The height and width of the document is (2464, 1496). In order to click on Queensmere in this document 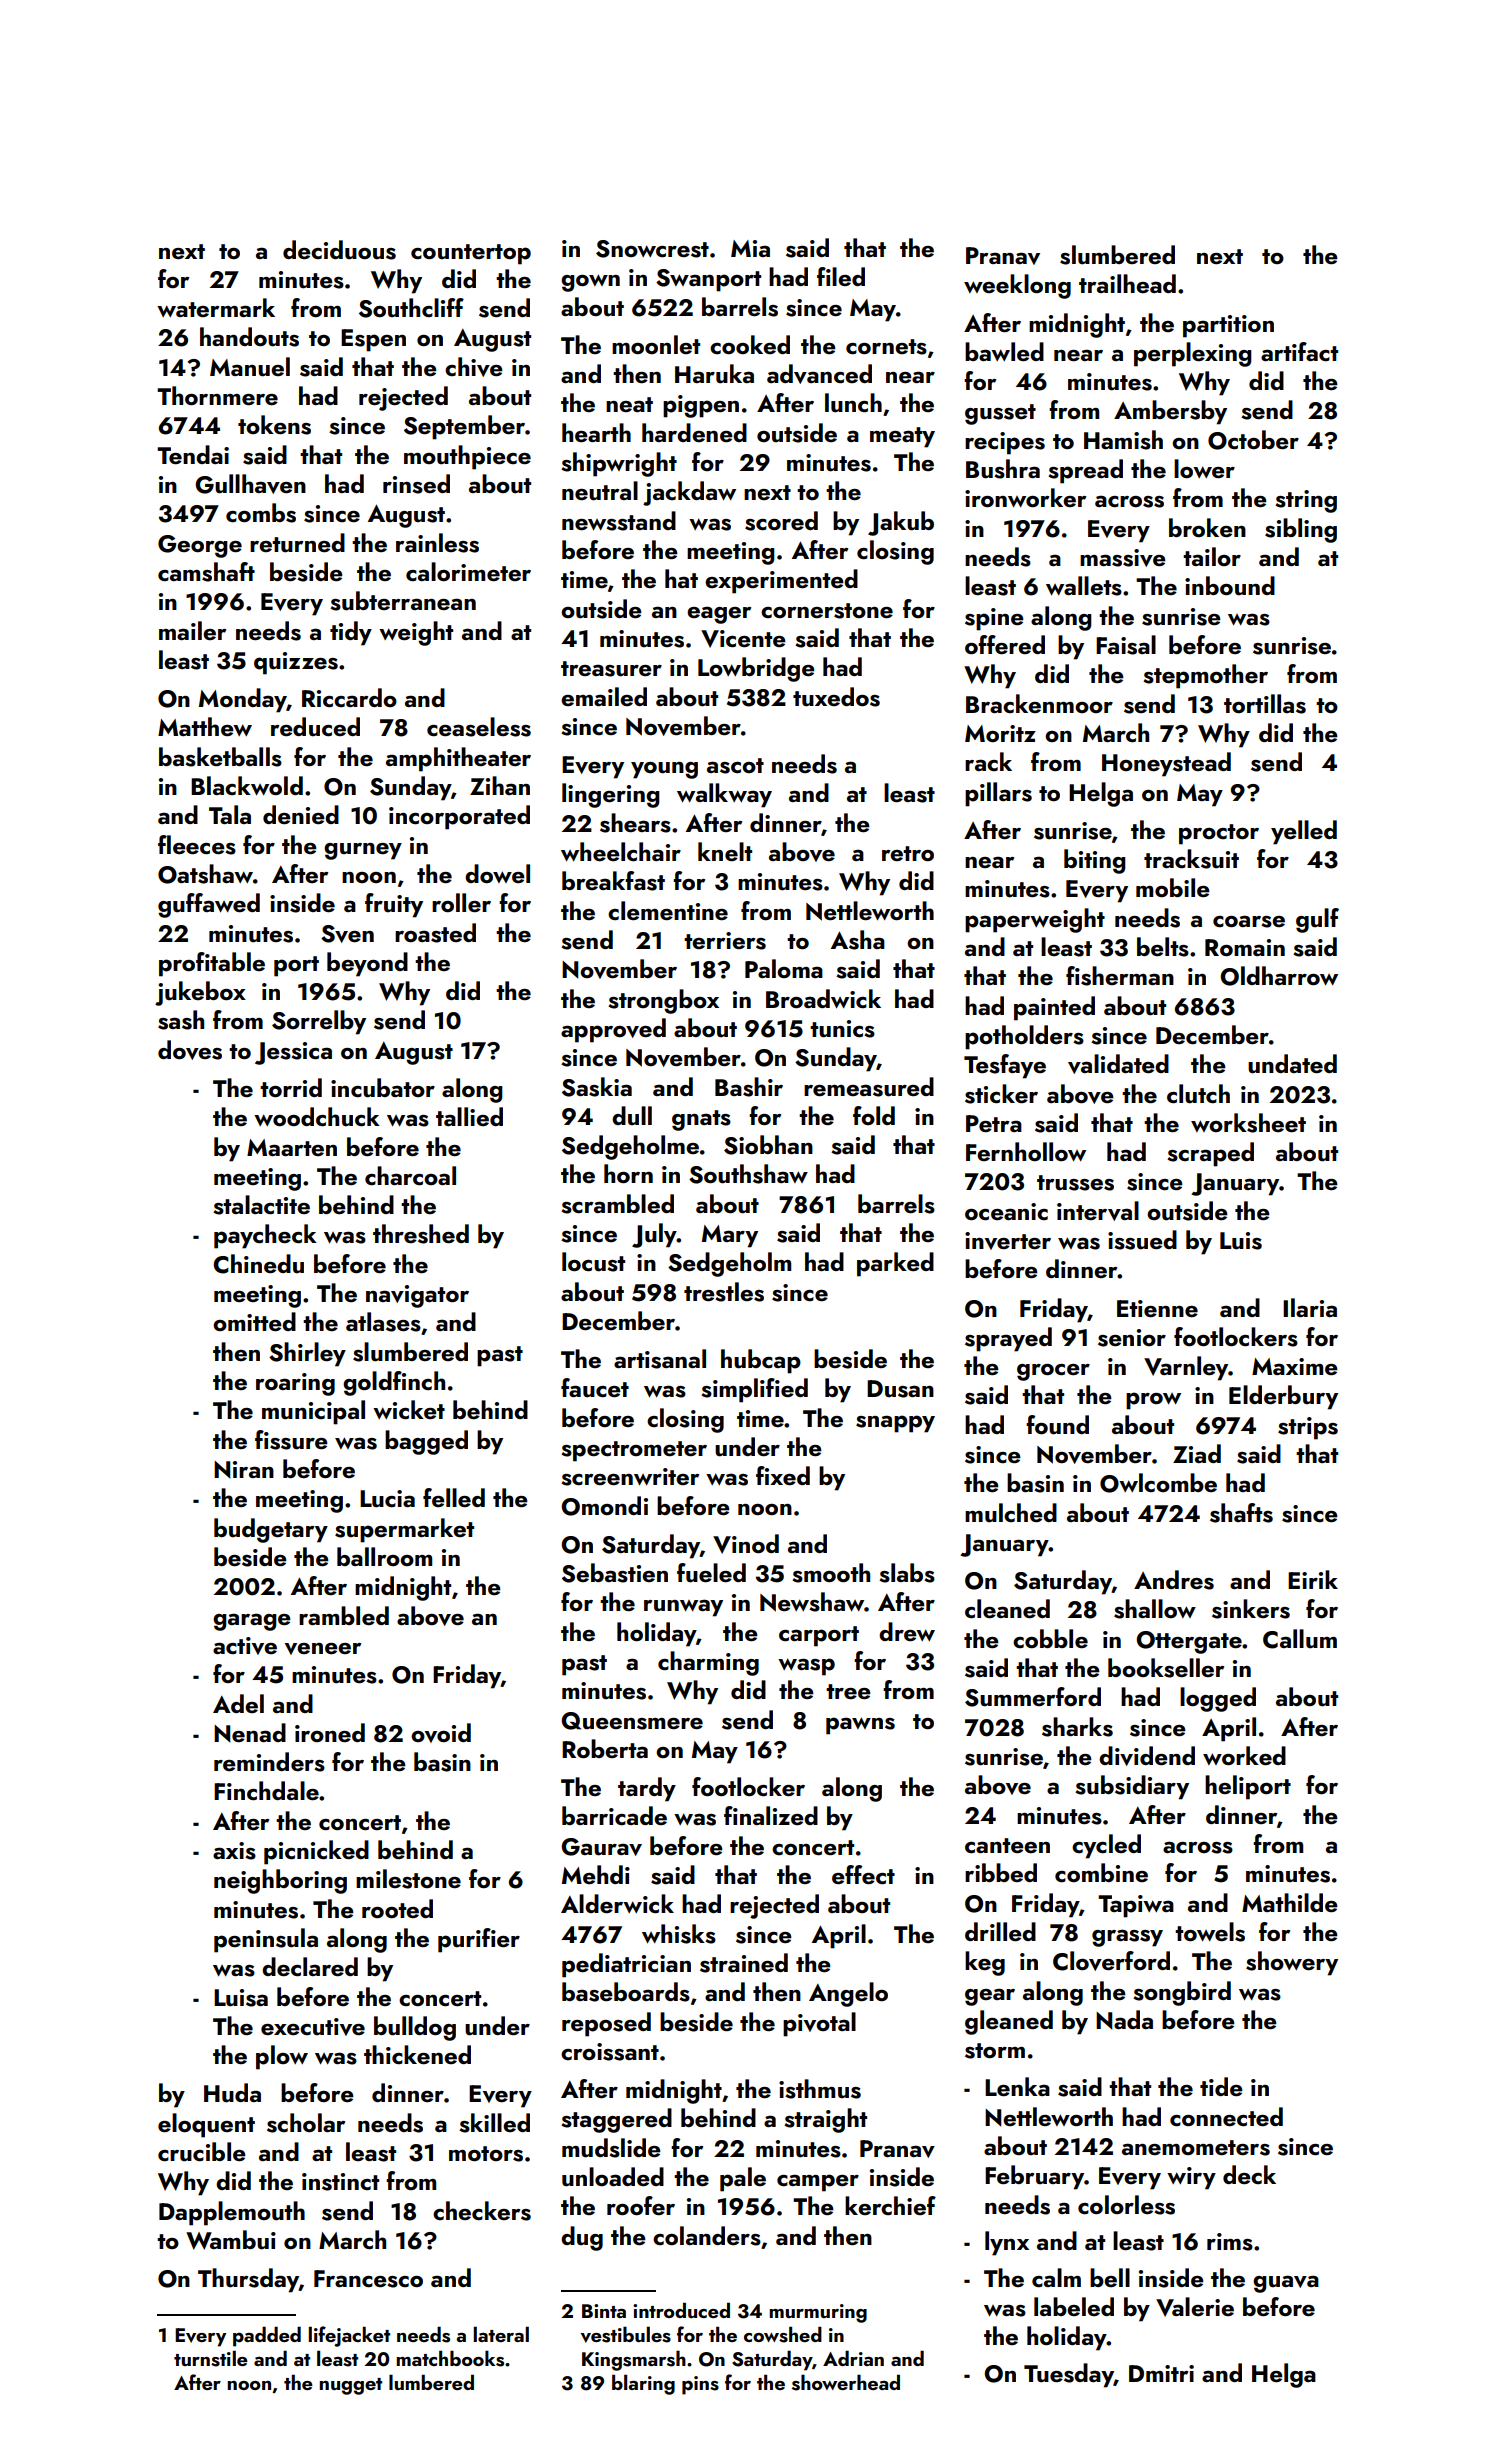, I will do `click(632, 1721)`.
